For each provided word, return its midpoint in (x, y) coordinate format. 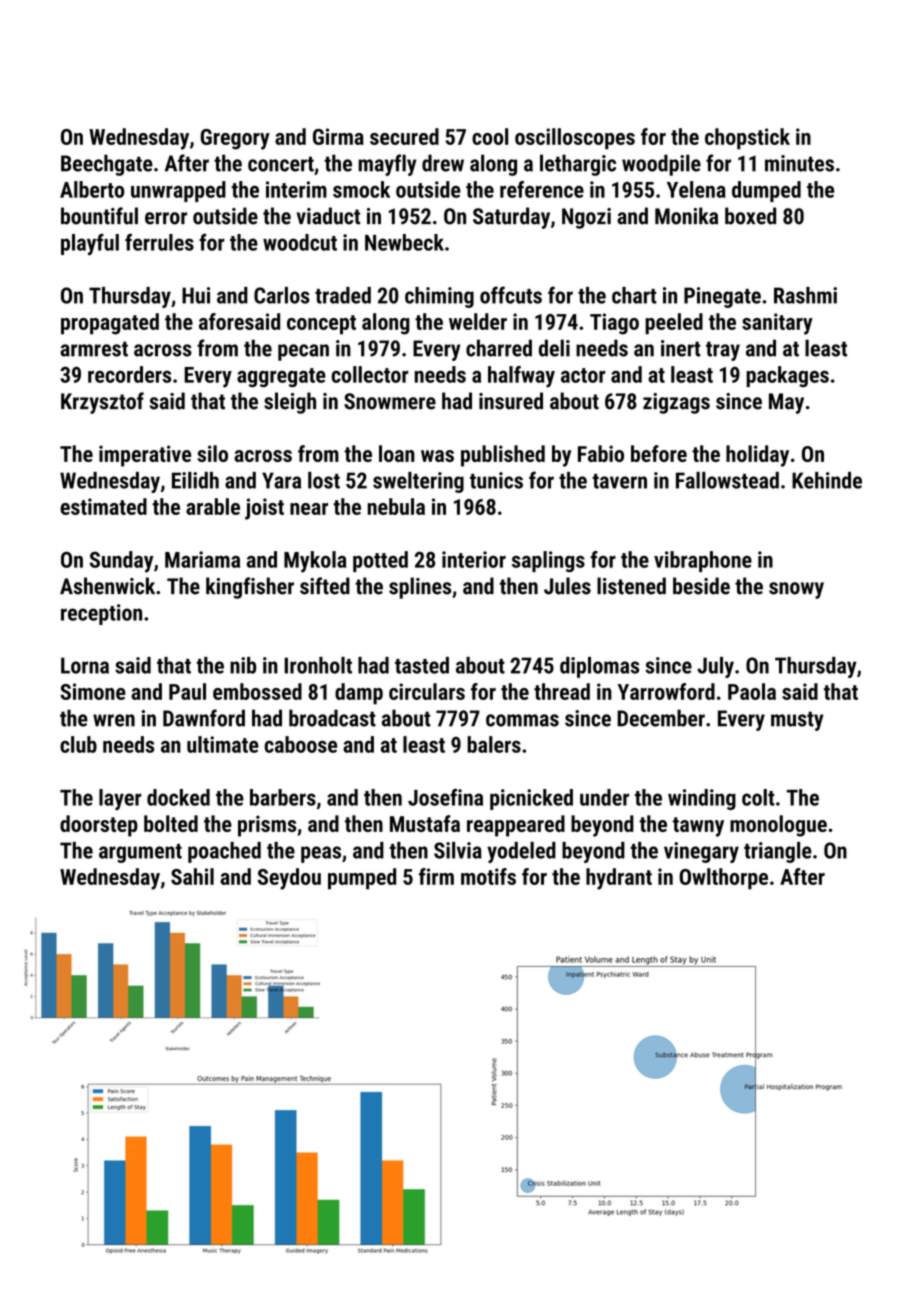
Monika (686, 216)
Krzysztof (102, 403)
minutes (799, 163)
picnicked (531, 799)
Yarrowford (666, 691)
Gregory (235, 139)
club (78, 744)
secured (404, 136)
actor (583, 375)
